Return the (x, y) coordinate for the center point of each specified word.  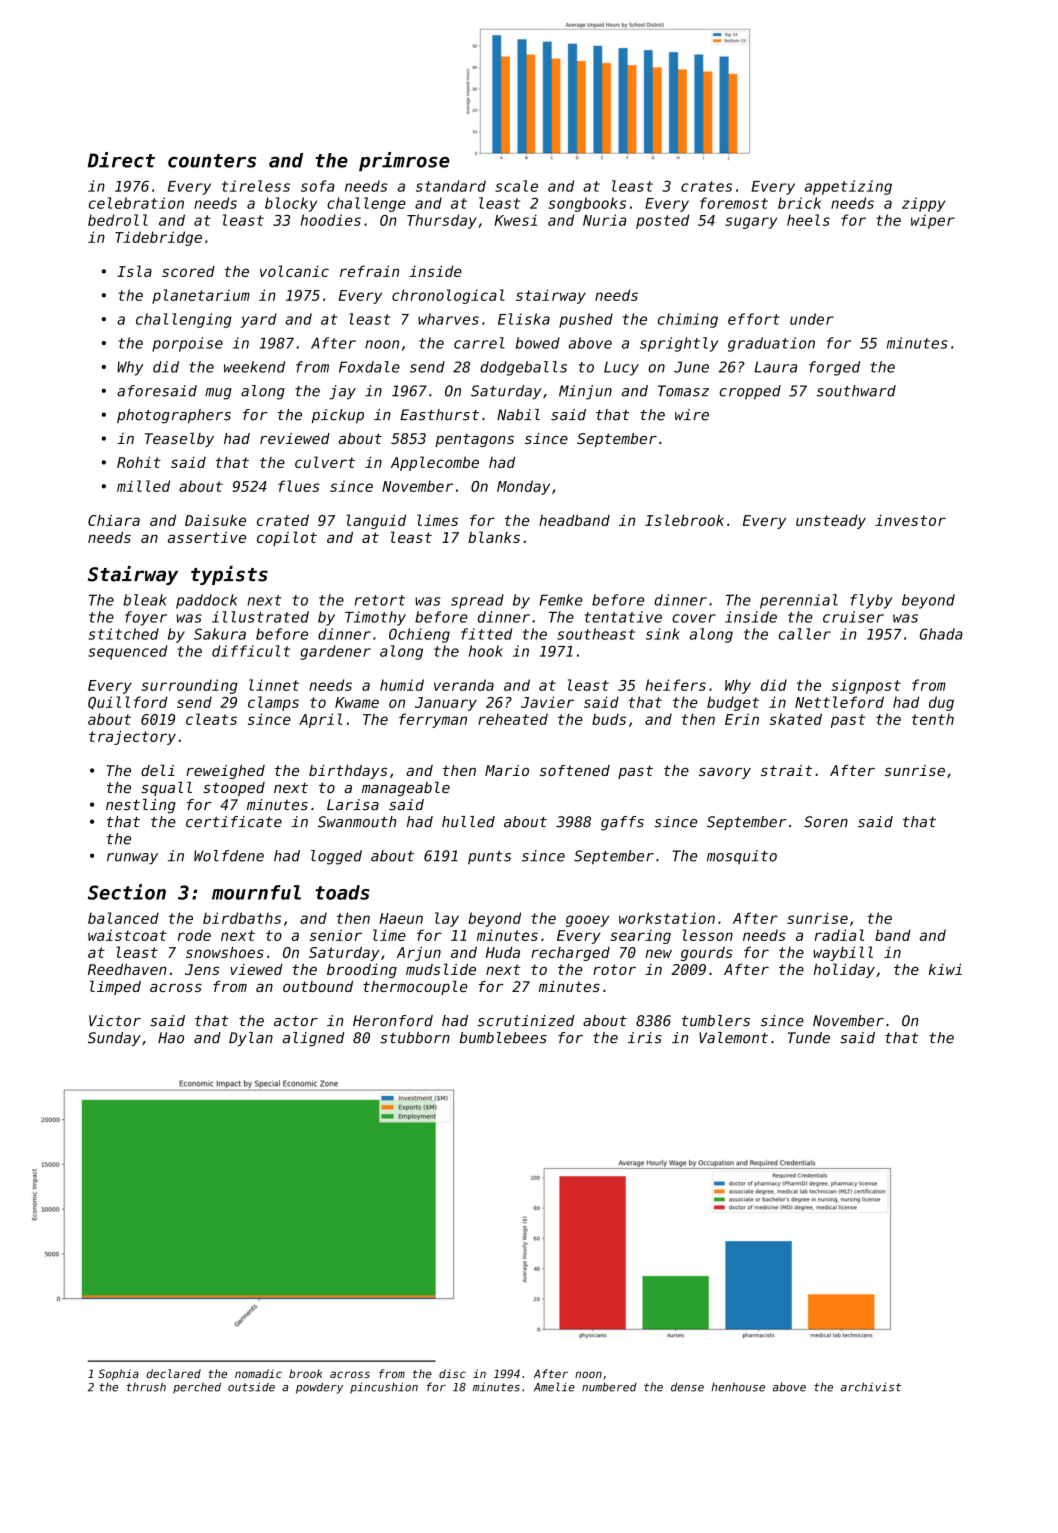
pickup (338, 416)
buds (609, 719)
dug (941, 703)
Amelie (554, 1387)
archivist (871, 1387)
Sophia (118, 1375)
